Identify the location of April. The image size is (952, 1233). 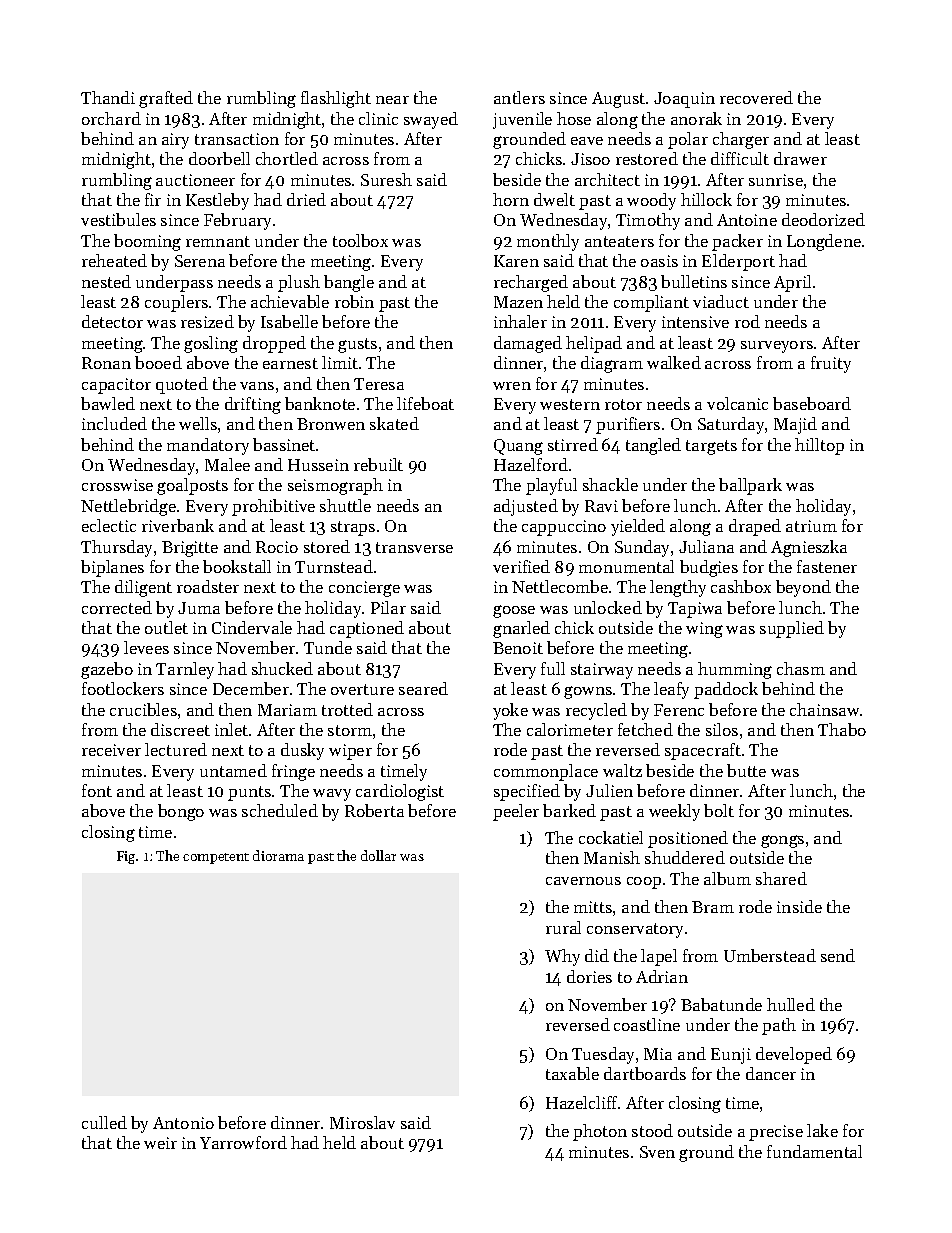
(792, 283).
